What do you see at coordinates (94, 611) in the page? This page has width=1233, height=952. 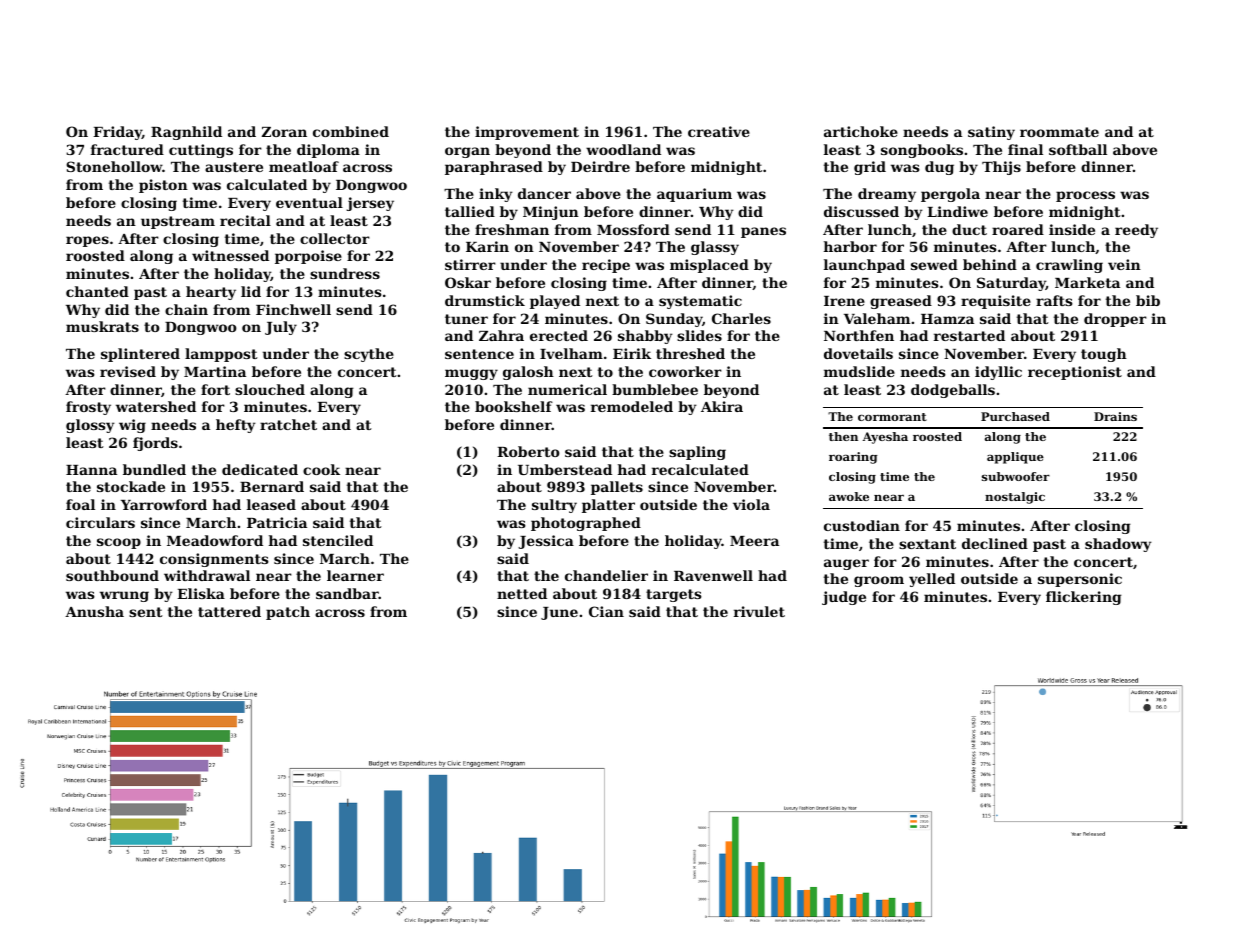 I see `Anusha` at bounding box center [94, 611].
